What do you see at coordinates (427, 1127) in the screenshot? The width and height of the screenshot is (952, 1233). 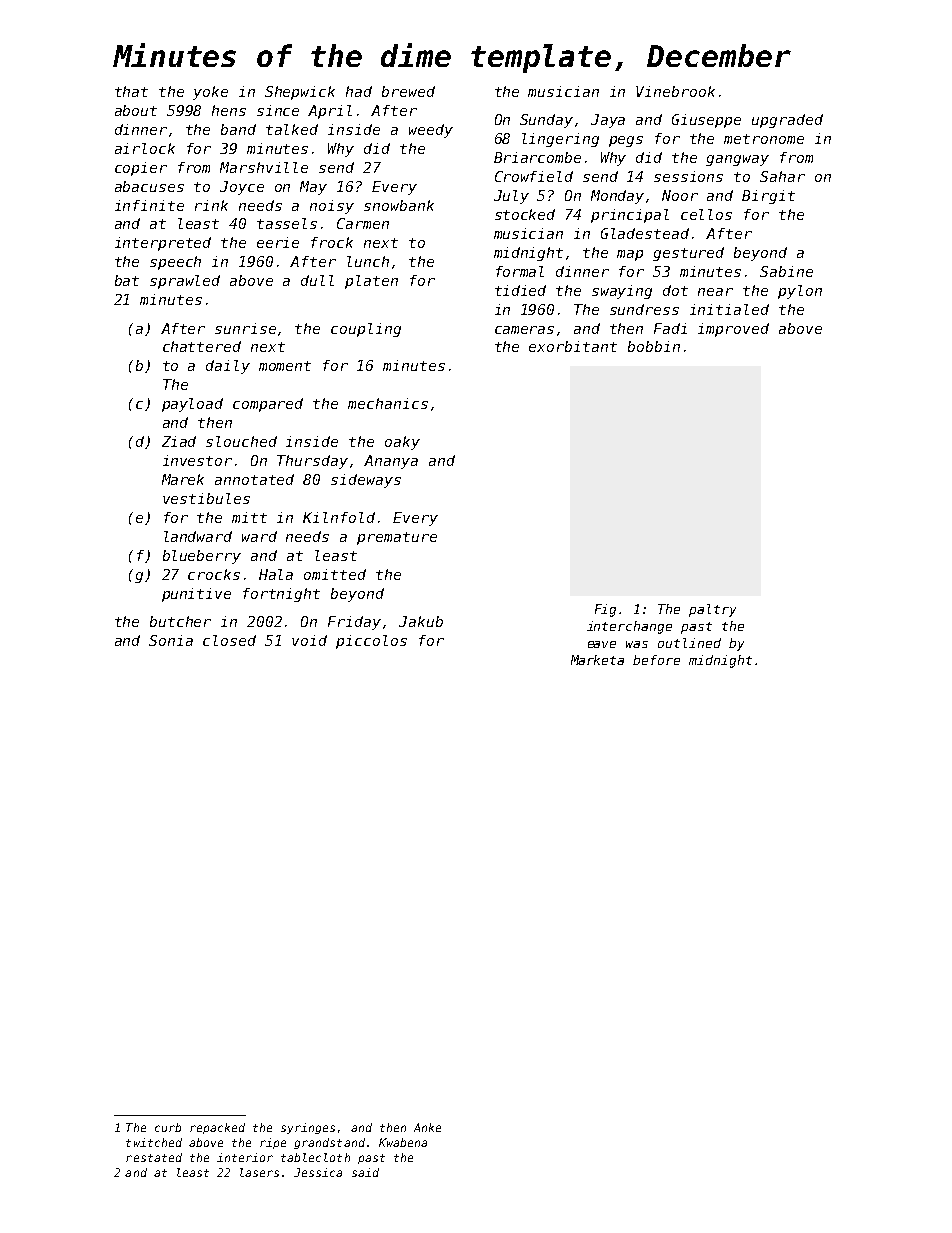 I see `Anke` at bounding box center [427, 1127].
